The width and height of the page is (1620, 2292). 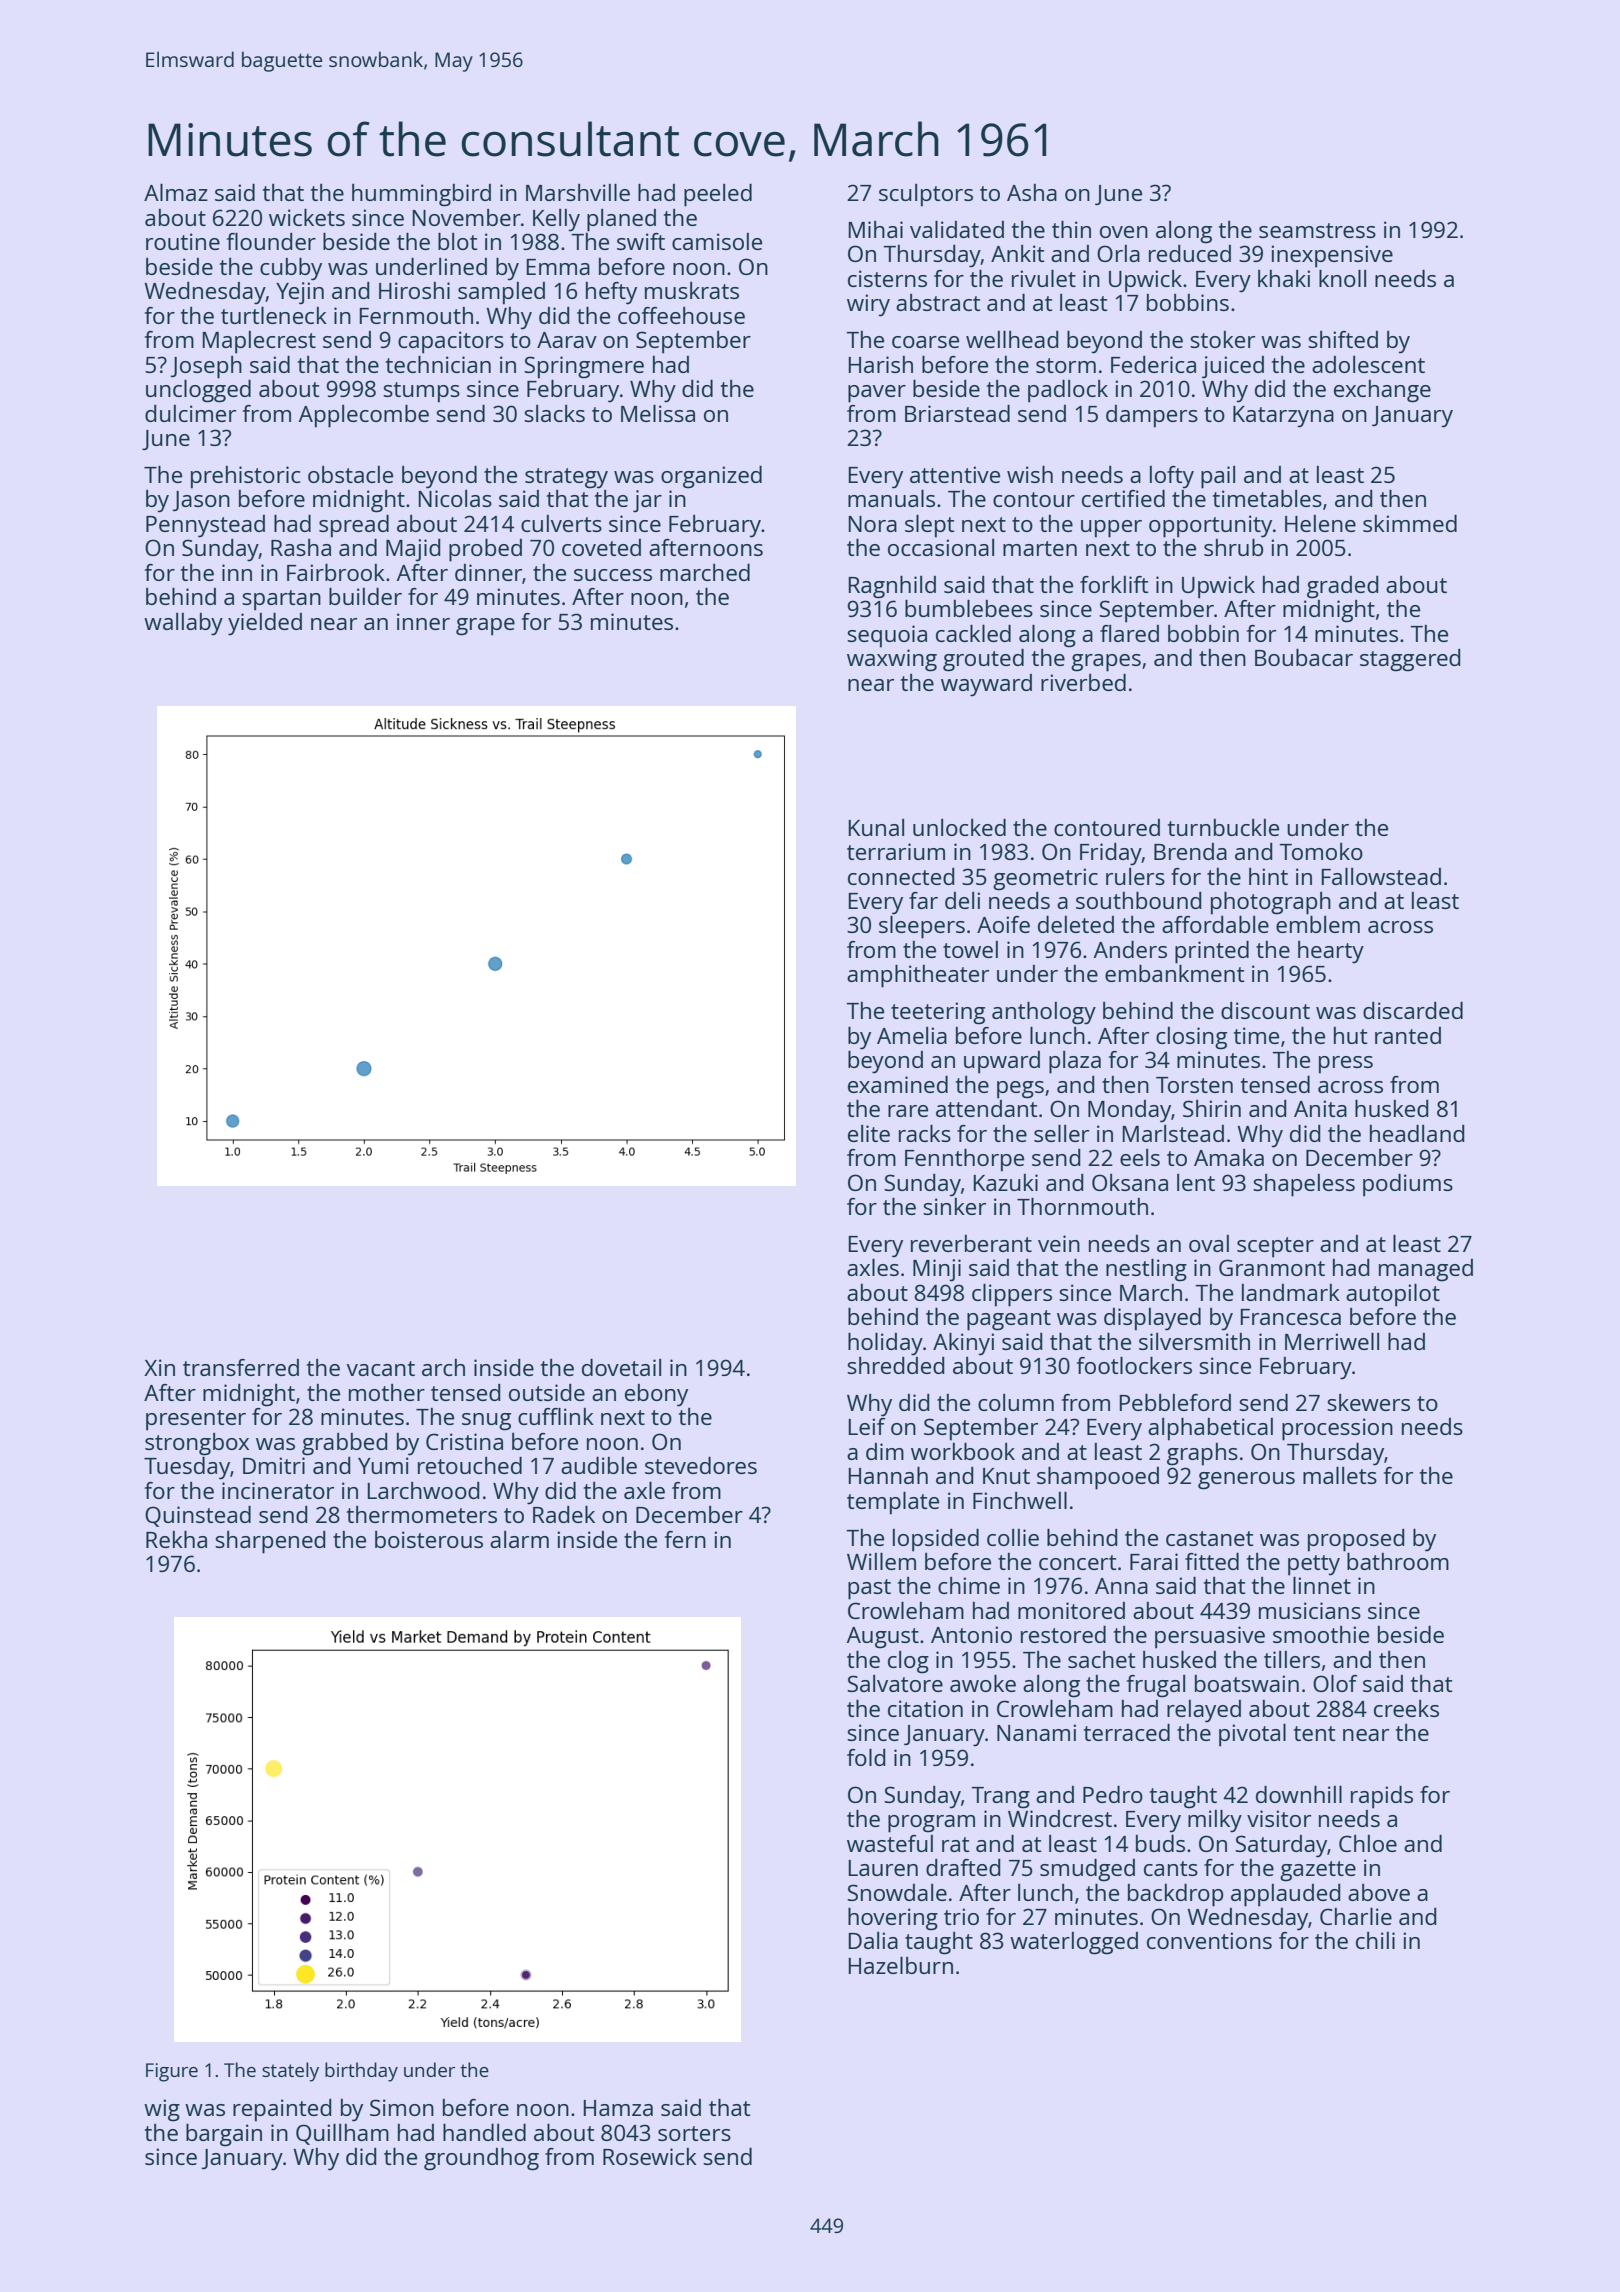 What do you see at coordinates (381, 1368) in the page?
I see `vacant` at bounding box center [381, 1368].
